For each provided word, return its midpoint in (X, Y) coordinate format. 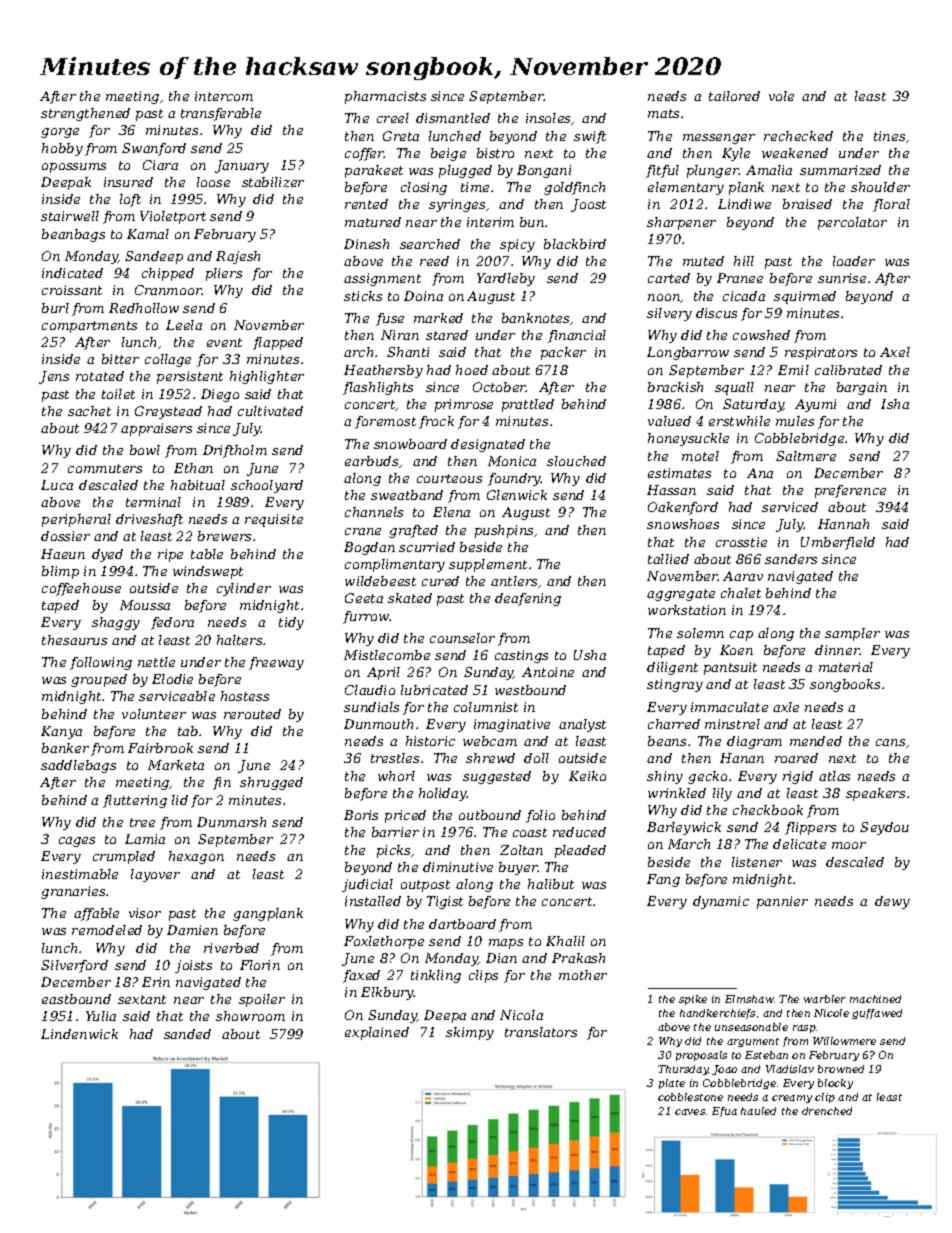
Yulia (101, 1016)
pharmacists (385, 97)
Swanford (154, 149)
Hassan (671, 490)
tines (889, 136)
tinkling (436, 976)
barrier (395, 832)
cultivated (270, 411)
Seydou (884, 828)
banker (65, 748)
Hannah (843, 524)
